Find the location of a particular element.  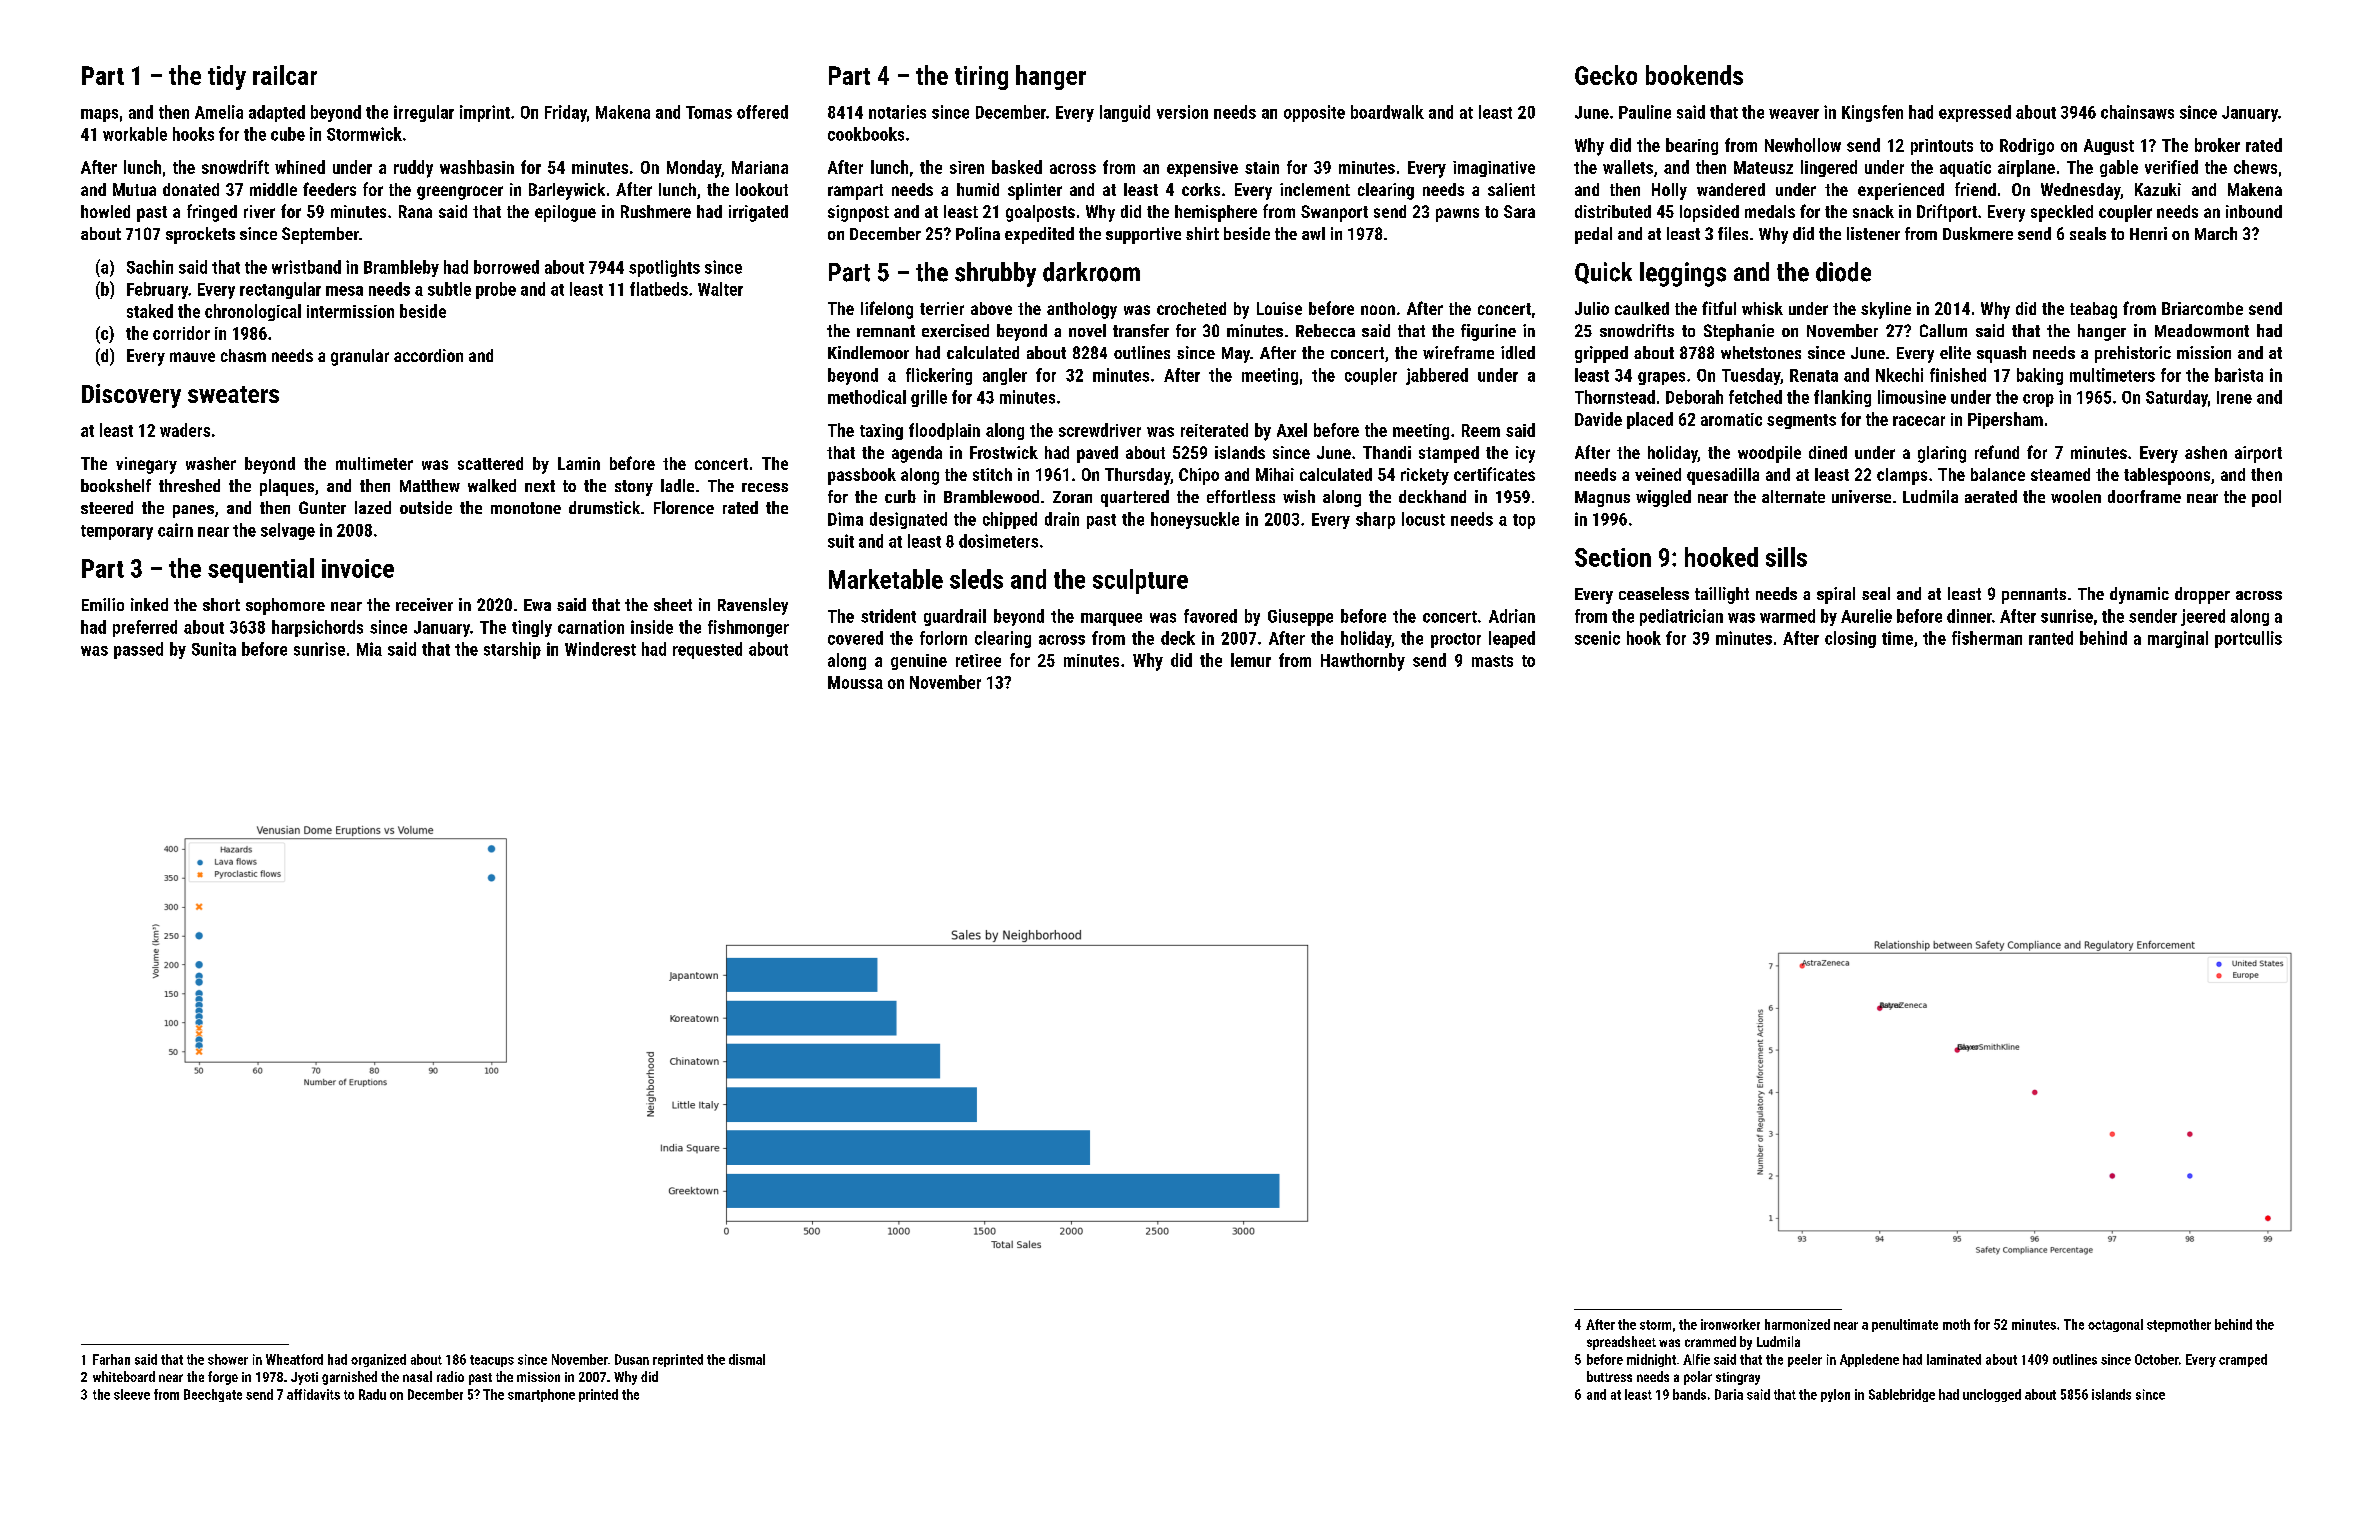

siren is located at coordinates (967, 167).
